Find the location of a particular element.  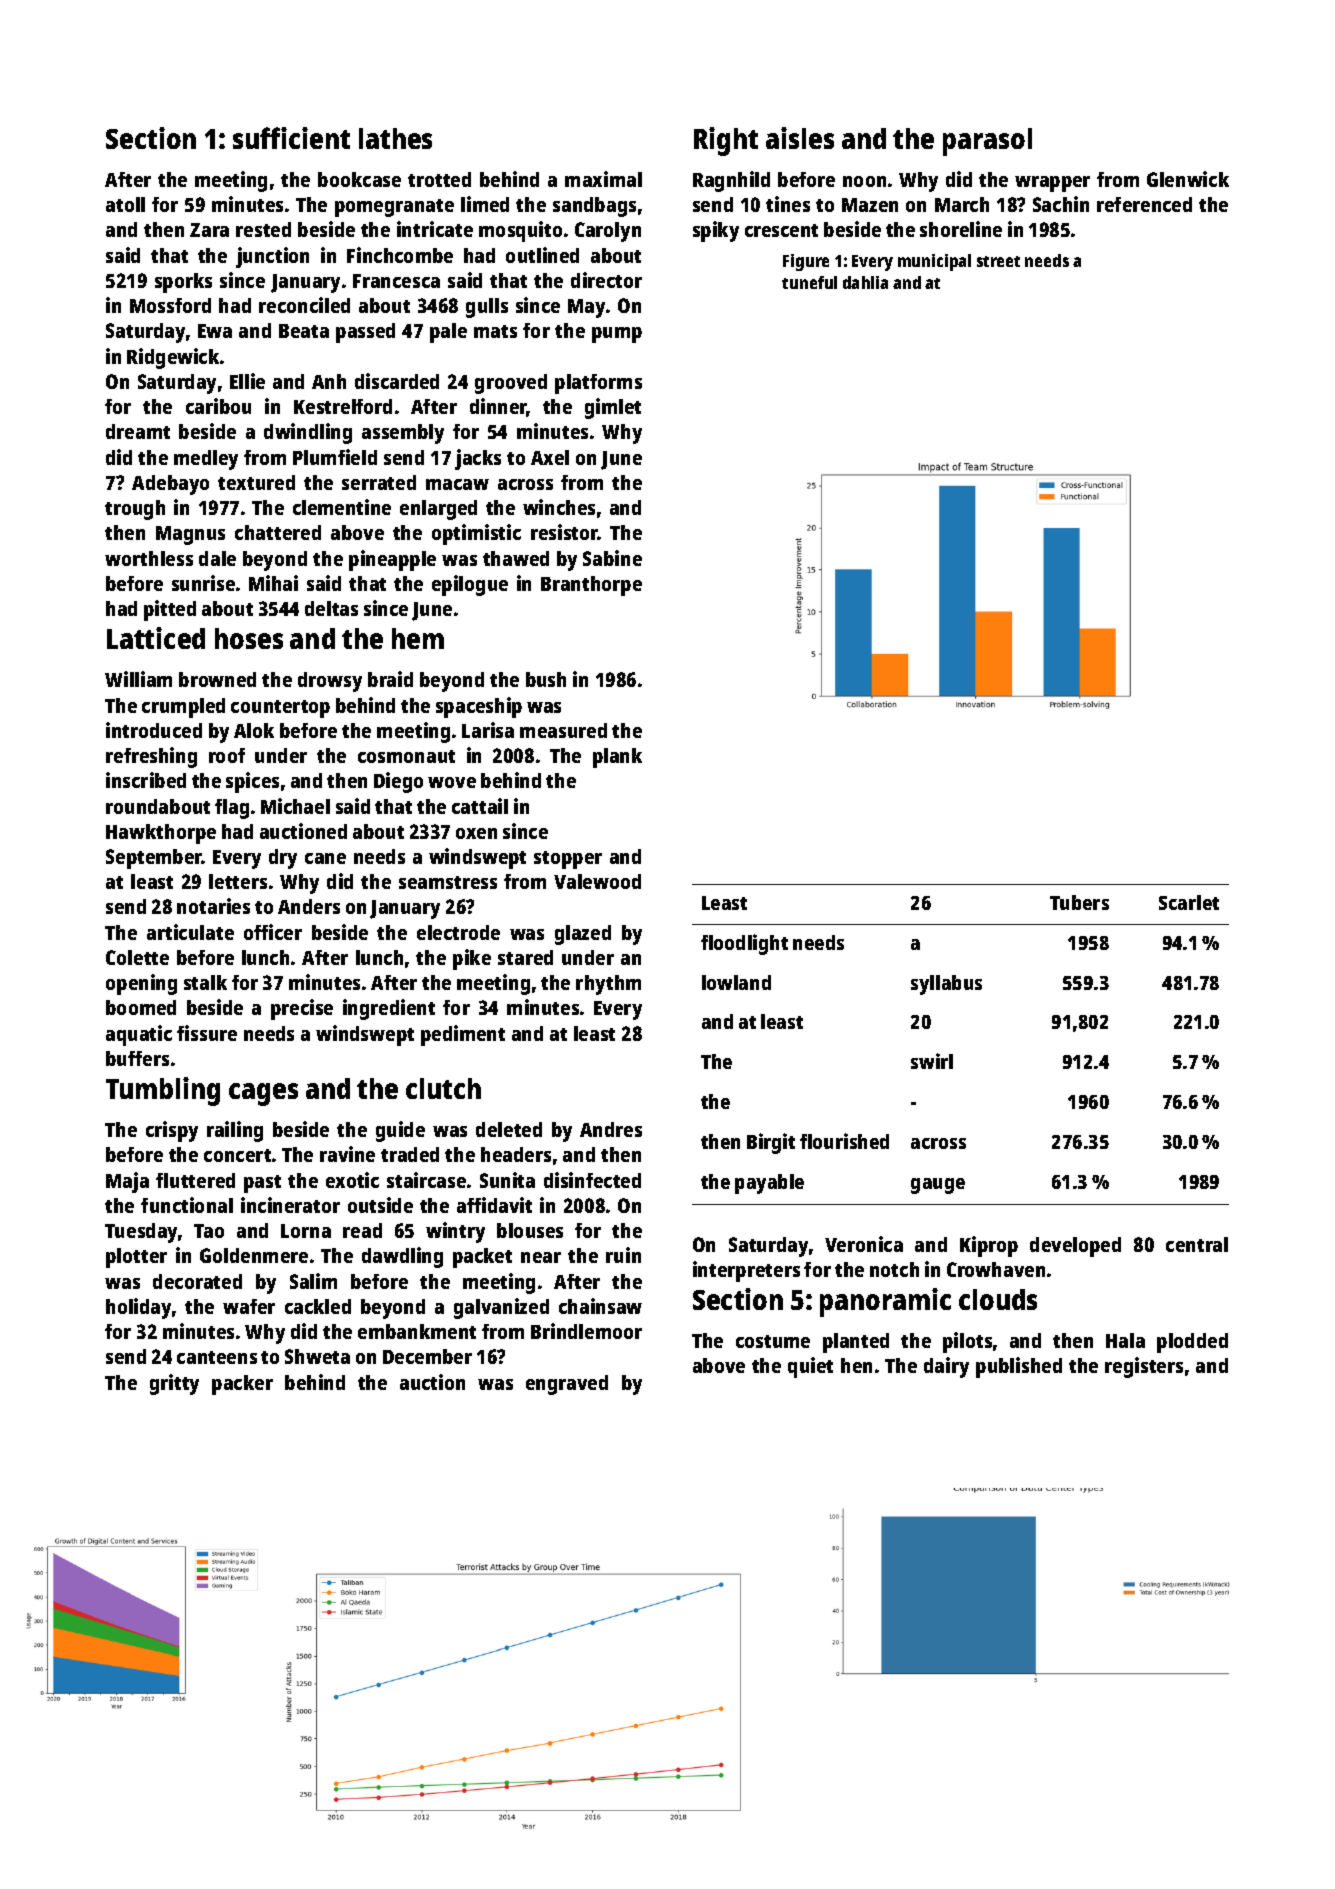

referenced is located at coordinates (1144, 204).
